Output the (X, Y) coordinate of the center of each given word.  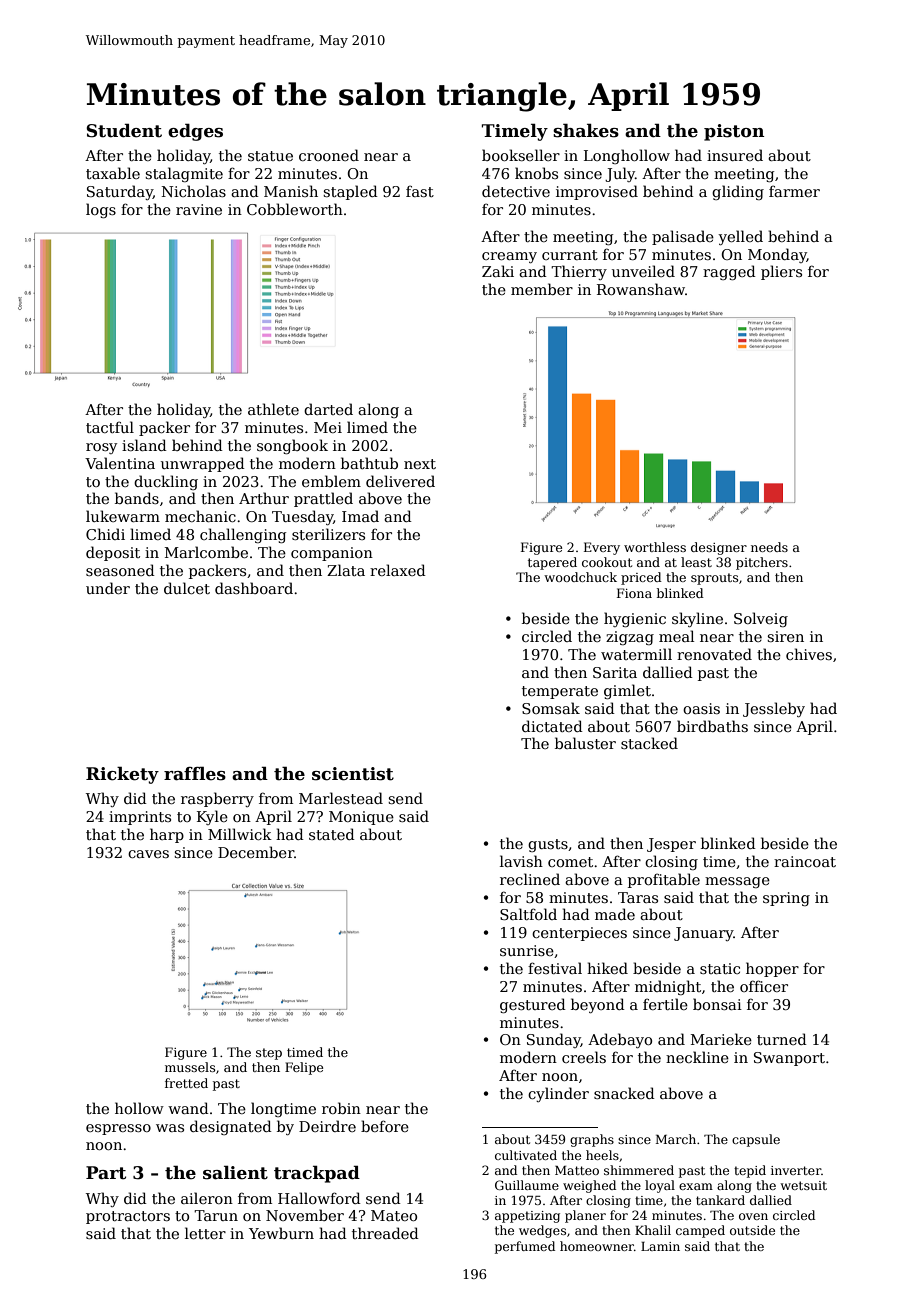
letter (205, 1233)
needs (769, 547)
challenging (243, 535)
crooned (329, 155)
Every (602, 548)
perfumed (525, 1247)
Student (124, 130)
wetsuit (804, 1185)
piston (734, 132)
